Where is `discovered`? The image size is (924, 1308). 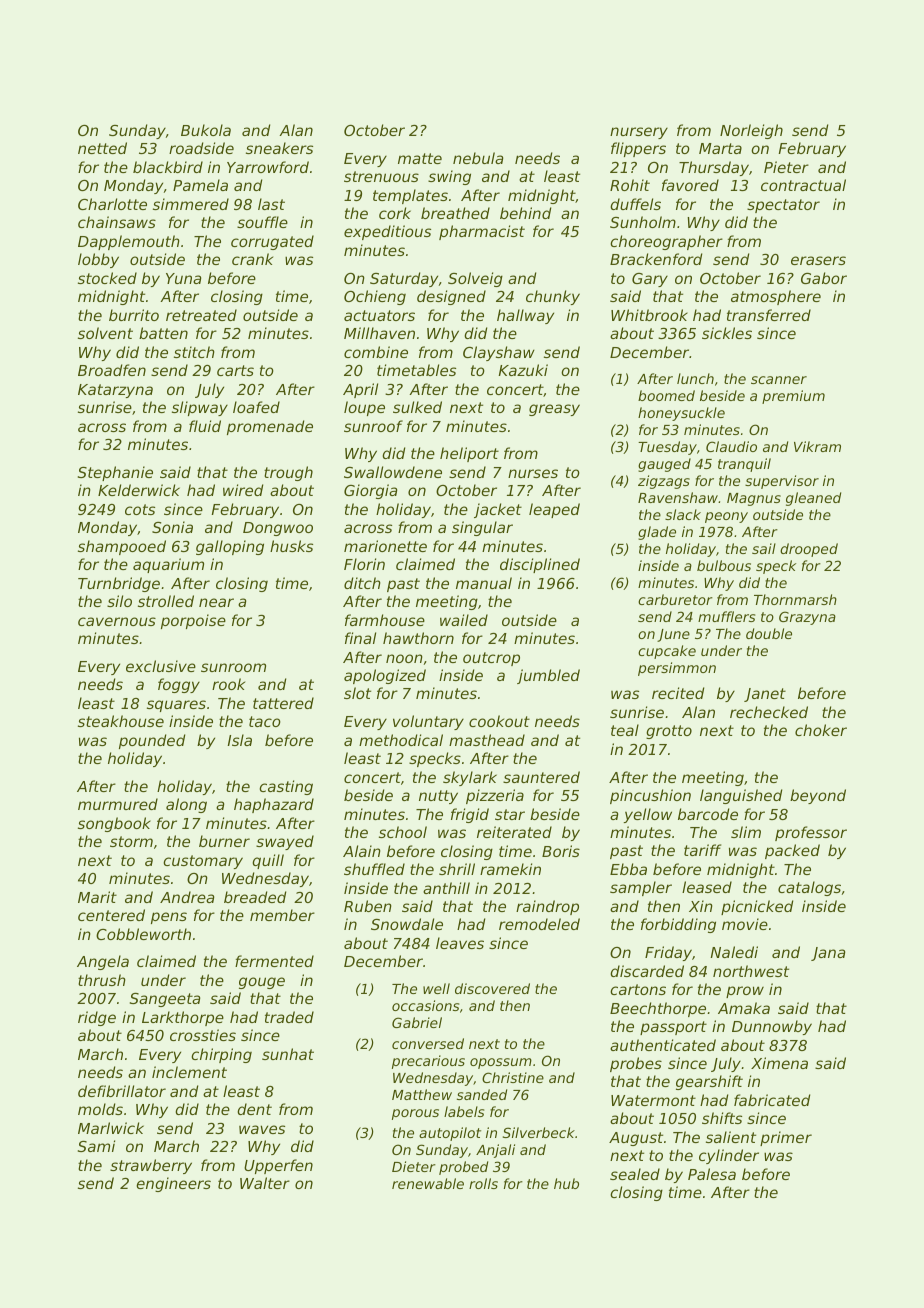
discovered is located at coordinates (492, 988).
